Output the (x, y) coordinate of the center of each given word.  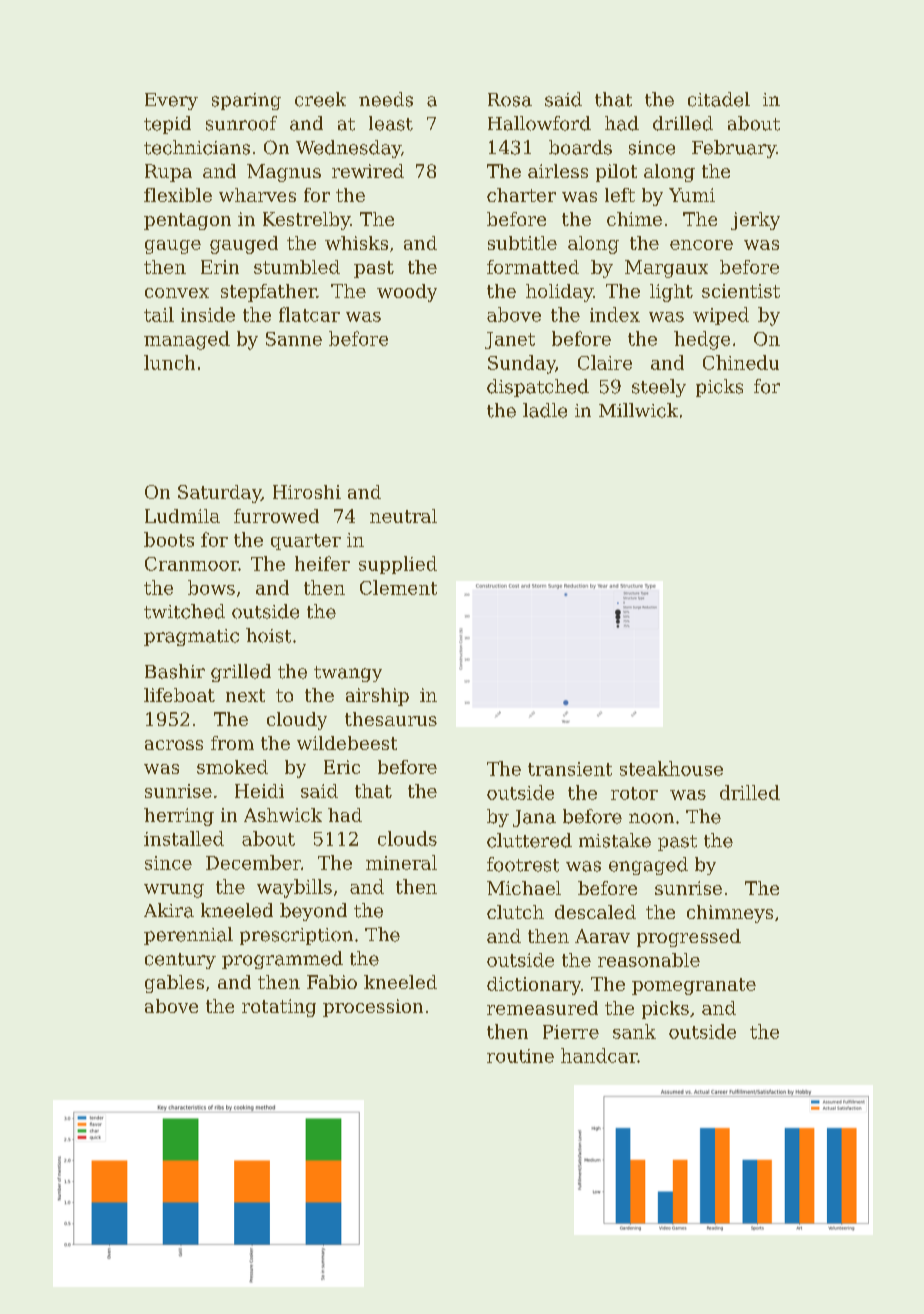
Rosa (510, 100)
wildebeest (347, 743)
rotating (279, 1008)
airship (377, 697)
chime (634, 219)
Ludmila (182, 516)
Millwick (638, 410)
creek (320, 99)
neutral (403, 516)
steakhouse (671, 768)
